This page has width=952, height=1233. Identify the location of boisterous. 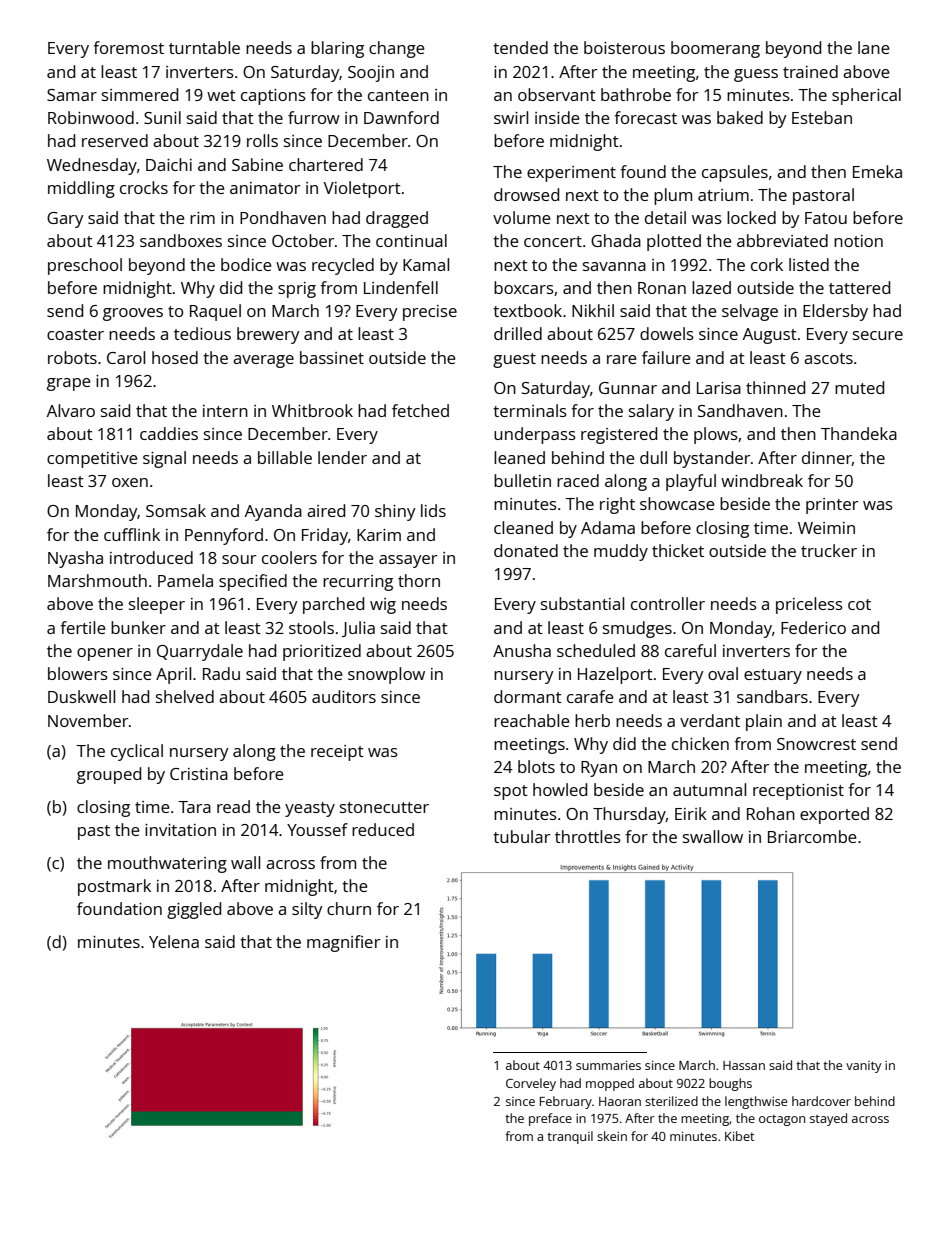
(624, 47).
